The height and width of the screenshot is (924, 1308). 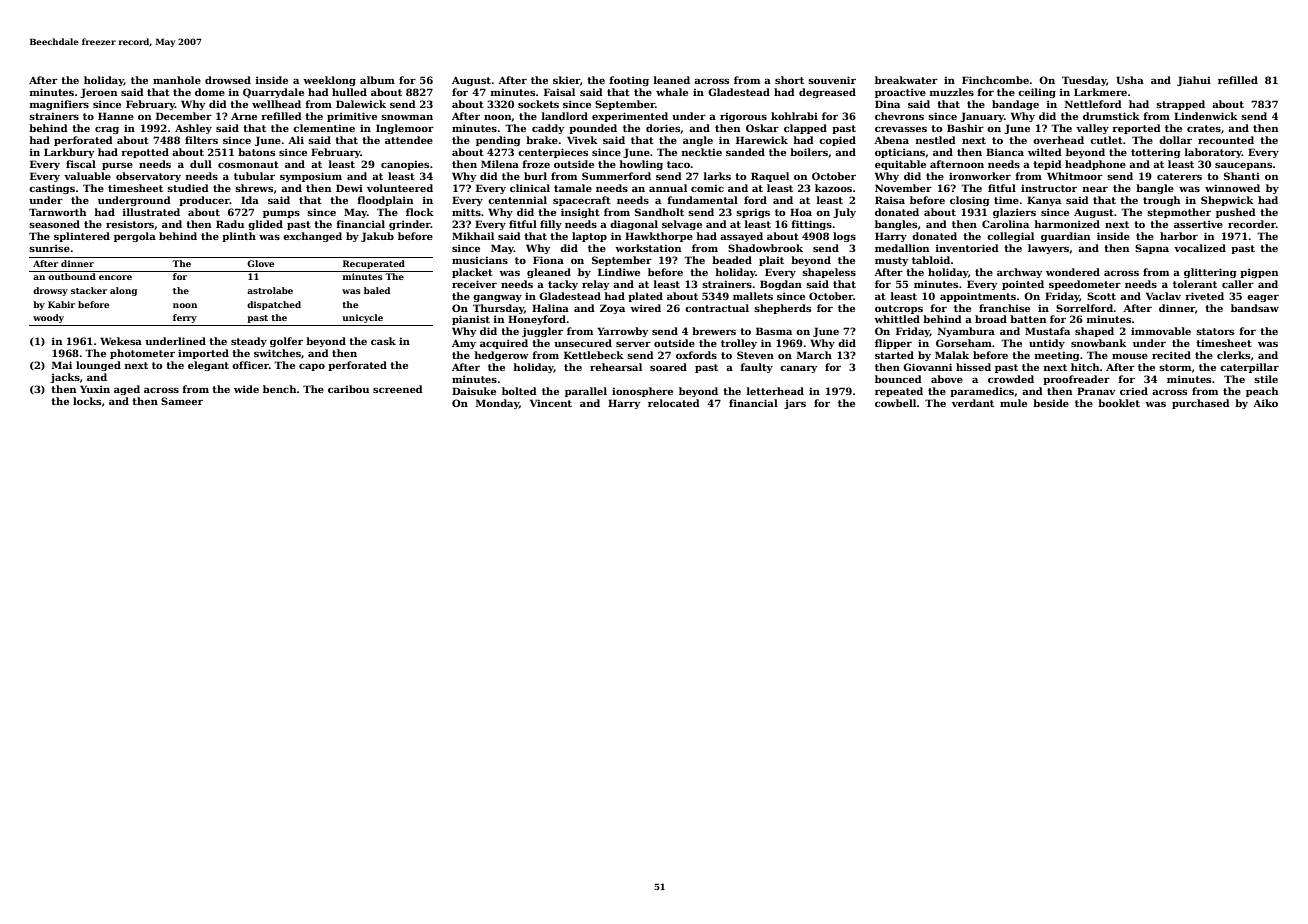 I want to click on larks, so click(x=717, y=176).
